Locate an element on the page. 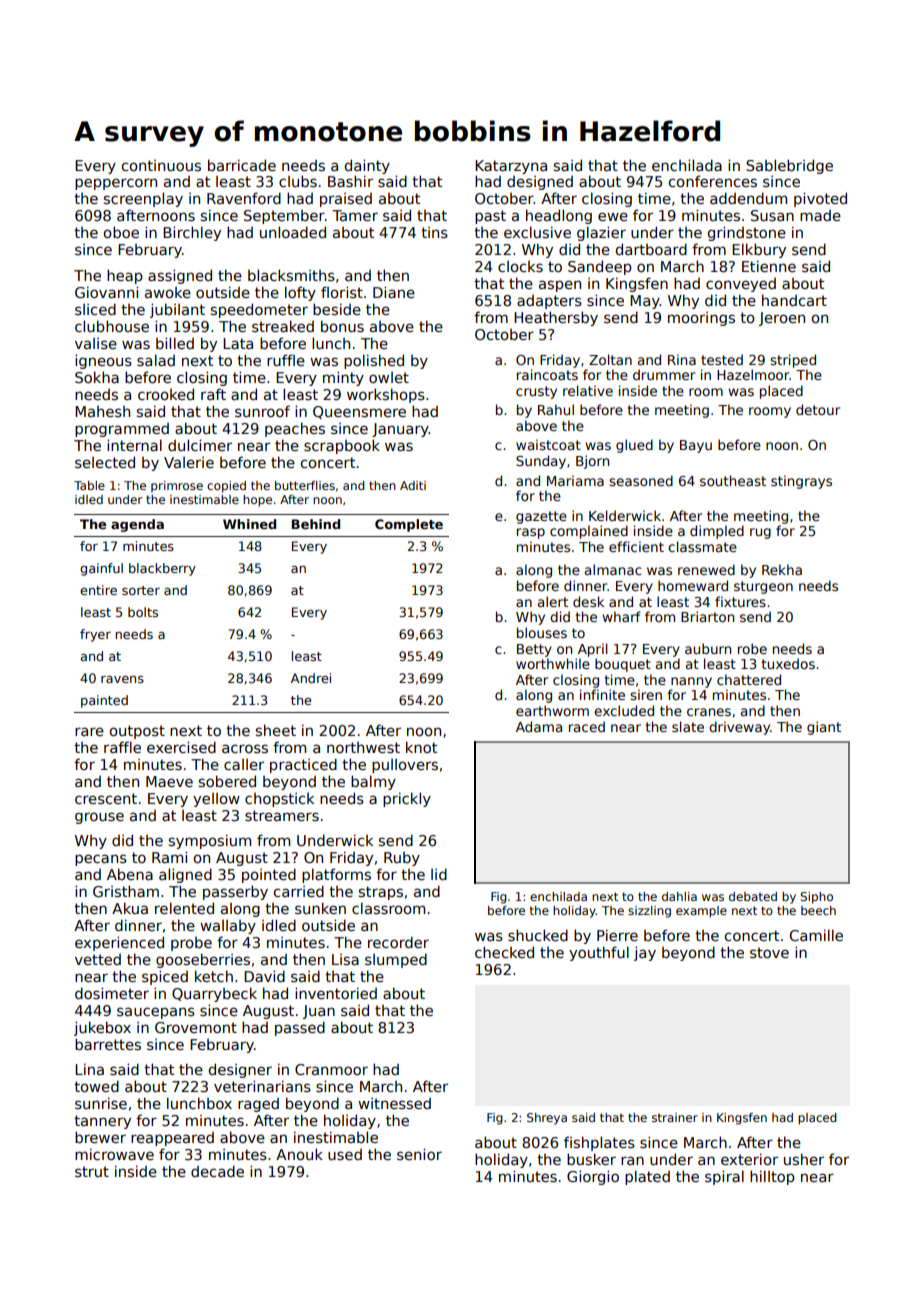 Image resolution: width=924 pixels, height=1308 pixels. Zoltan is located at coordinates (610, 359).
